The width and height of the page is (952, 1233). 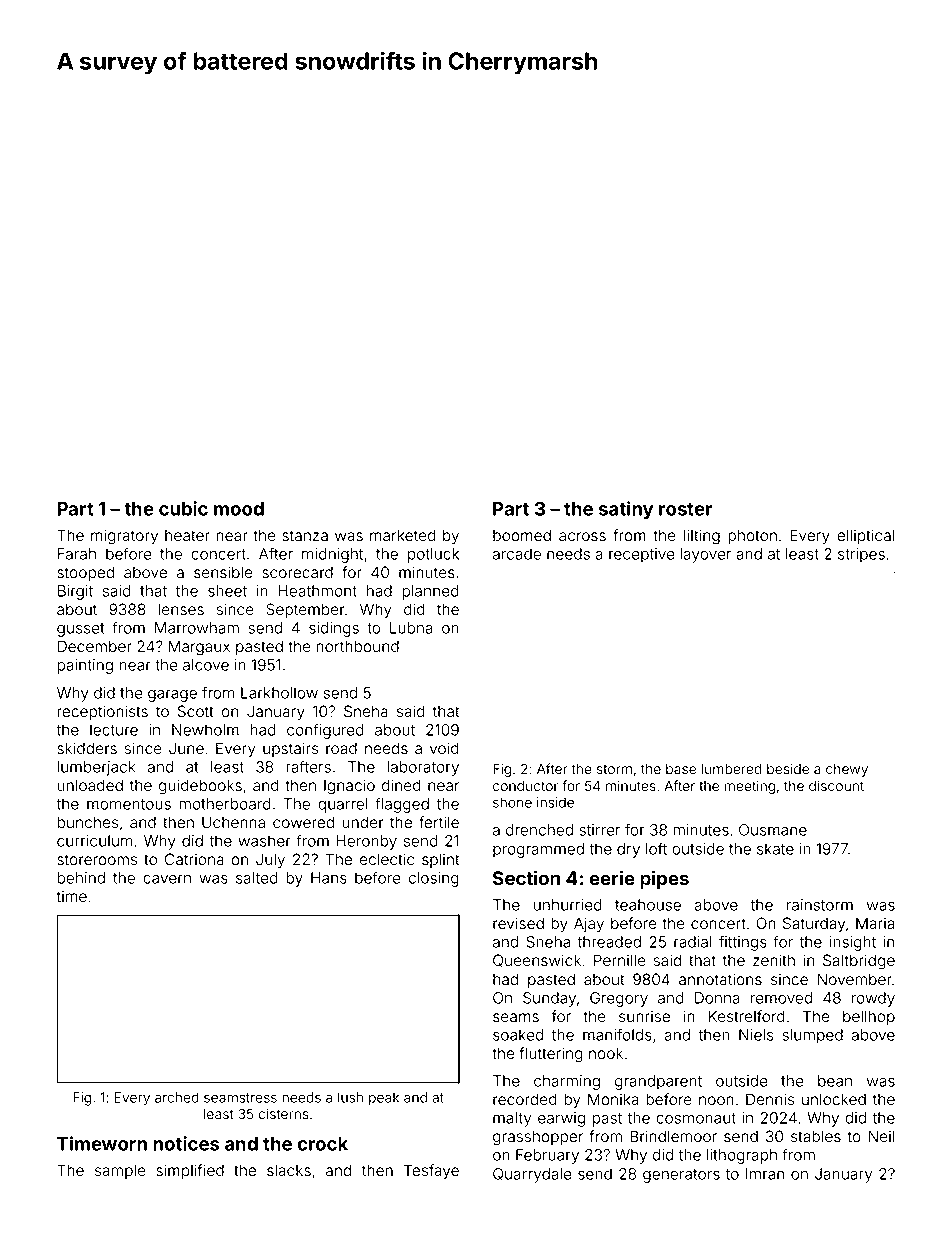 What do you see at coordinates (814, 925) in the page?
I see `Saturday` at bounding box center [814, 925].
